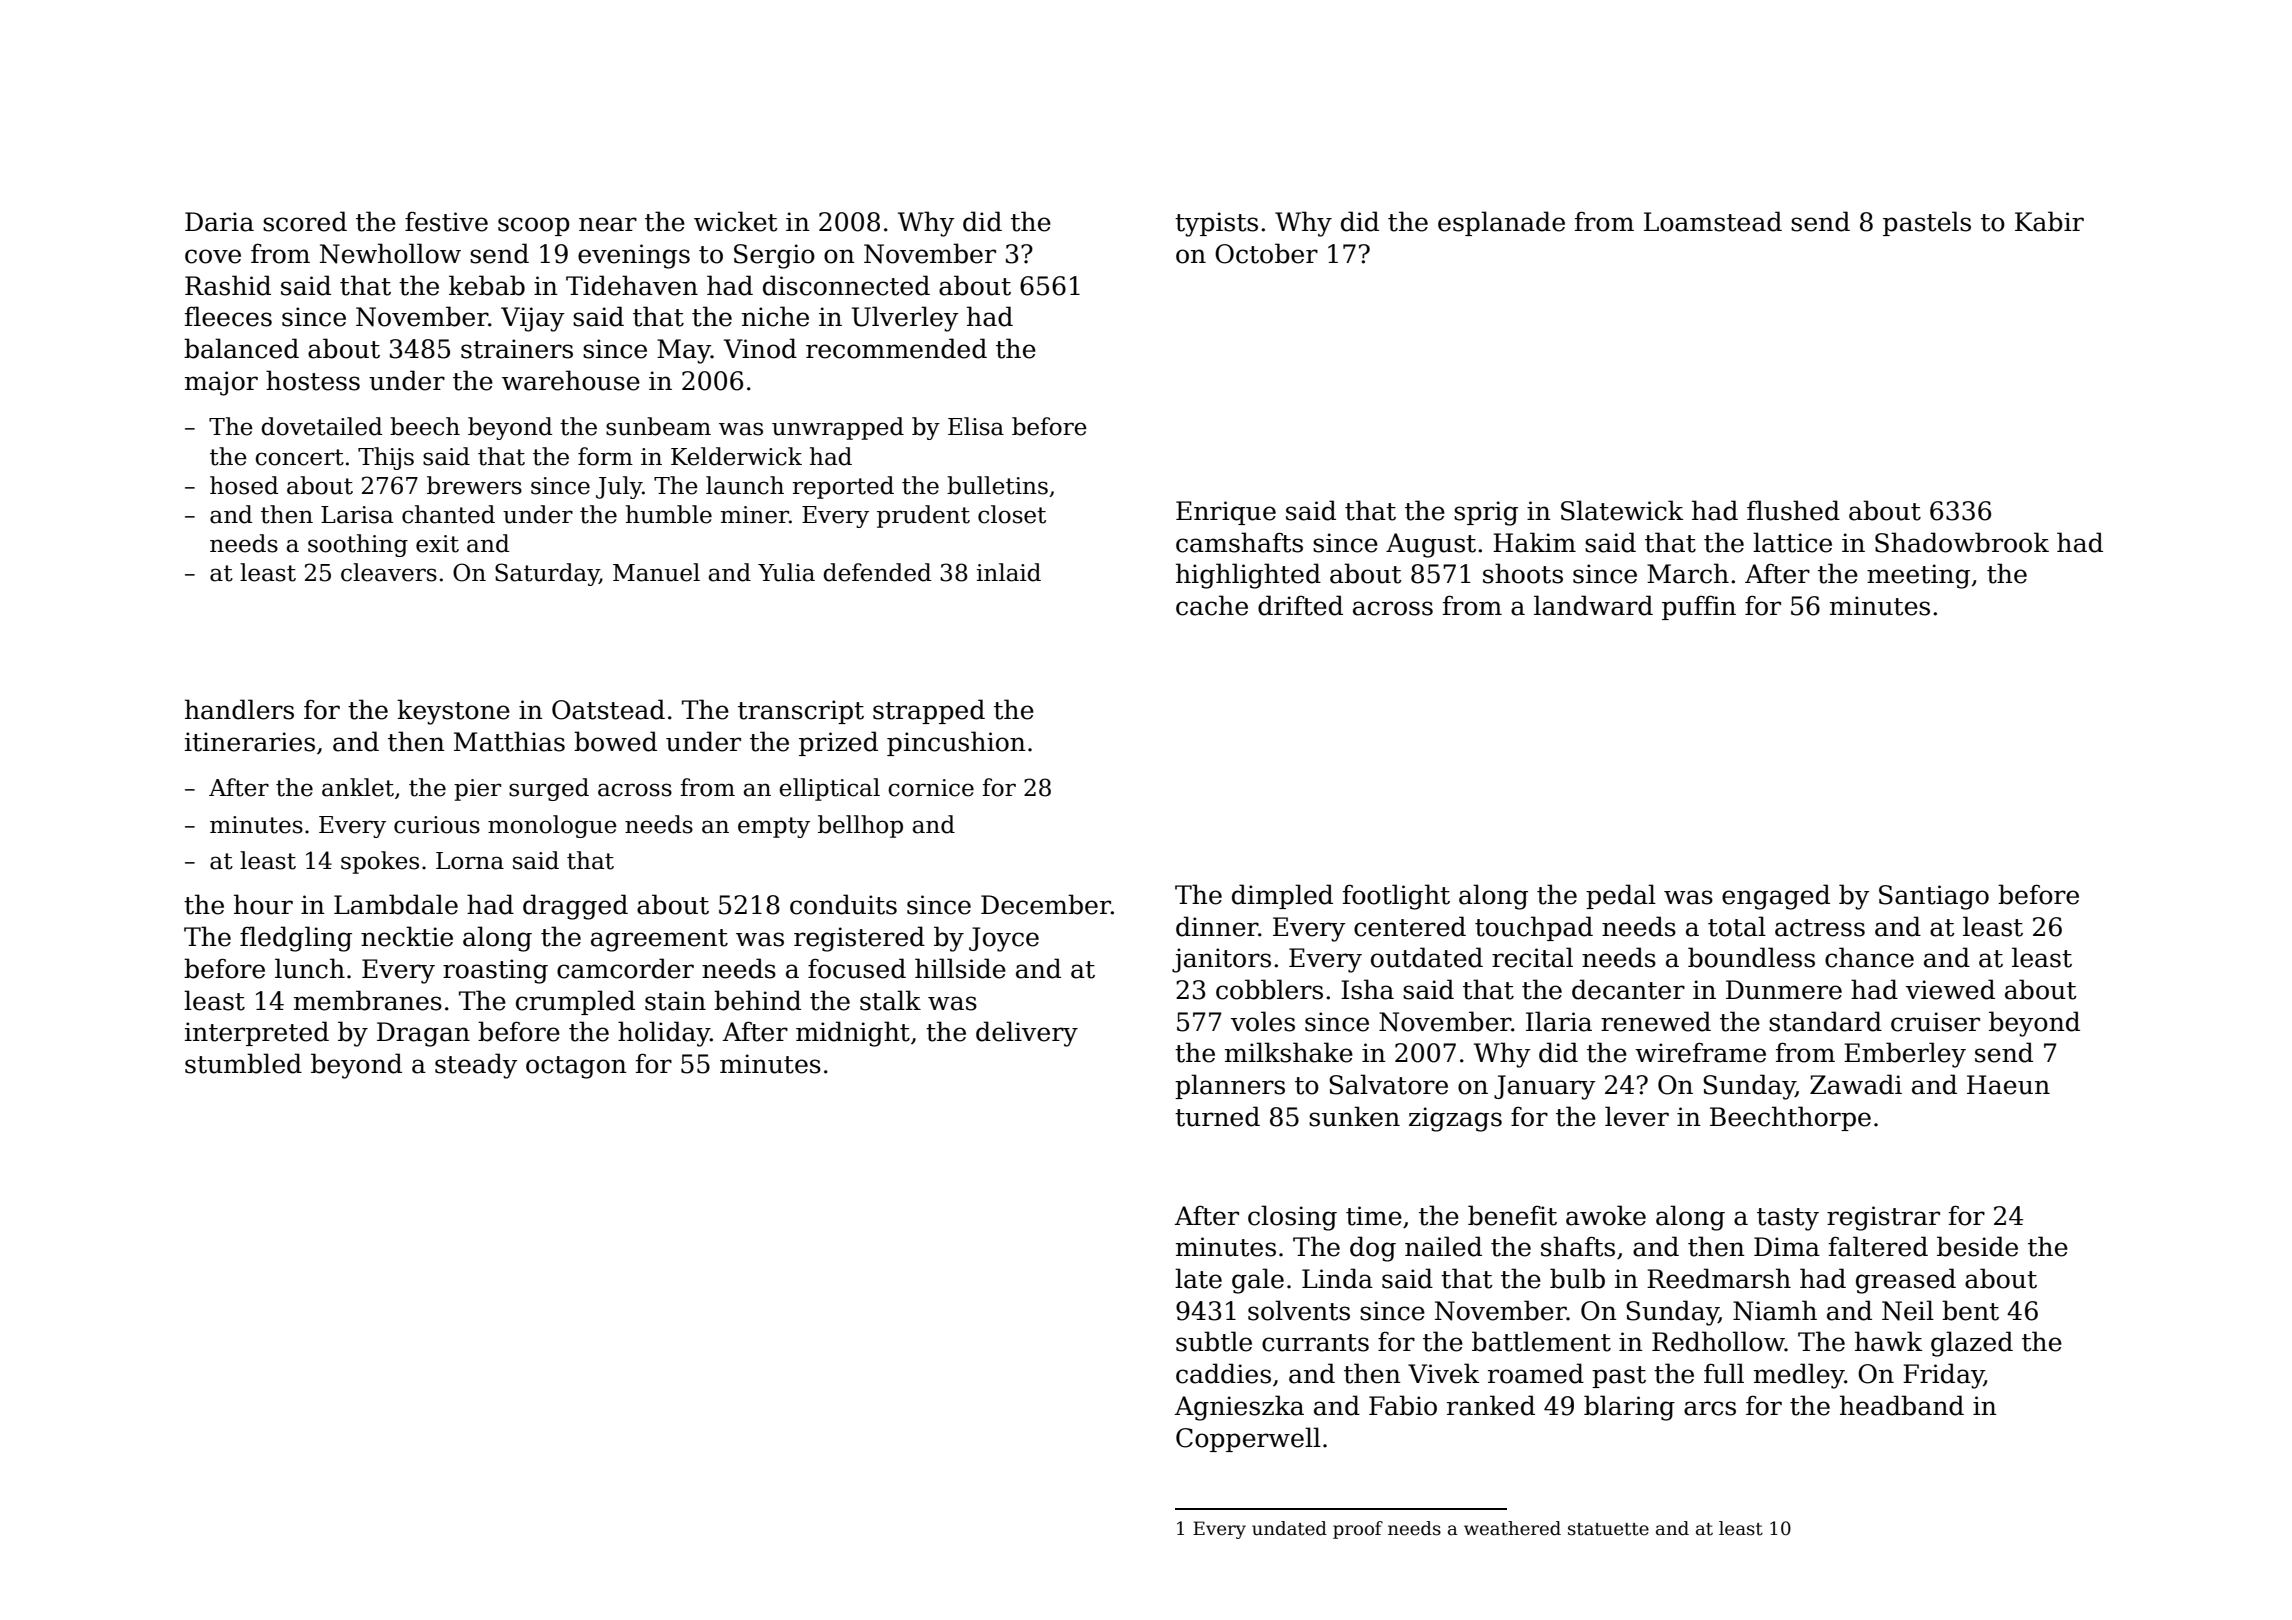 This screenshot has width=2292, height=1620. Describe the element at coordinates (1486, 513) in the screenshot. I see `sprig` at that location.
